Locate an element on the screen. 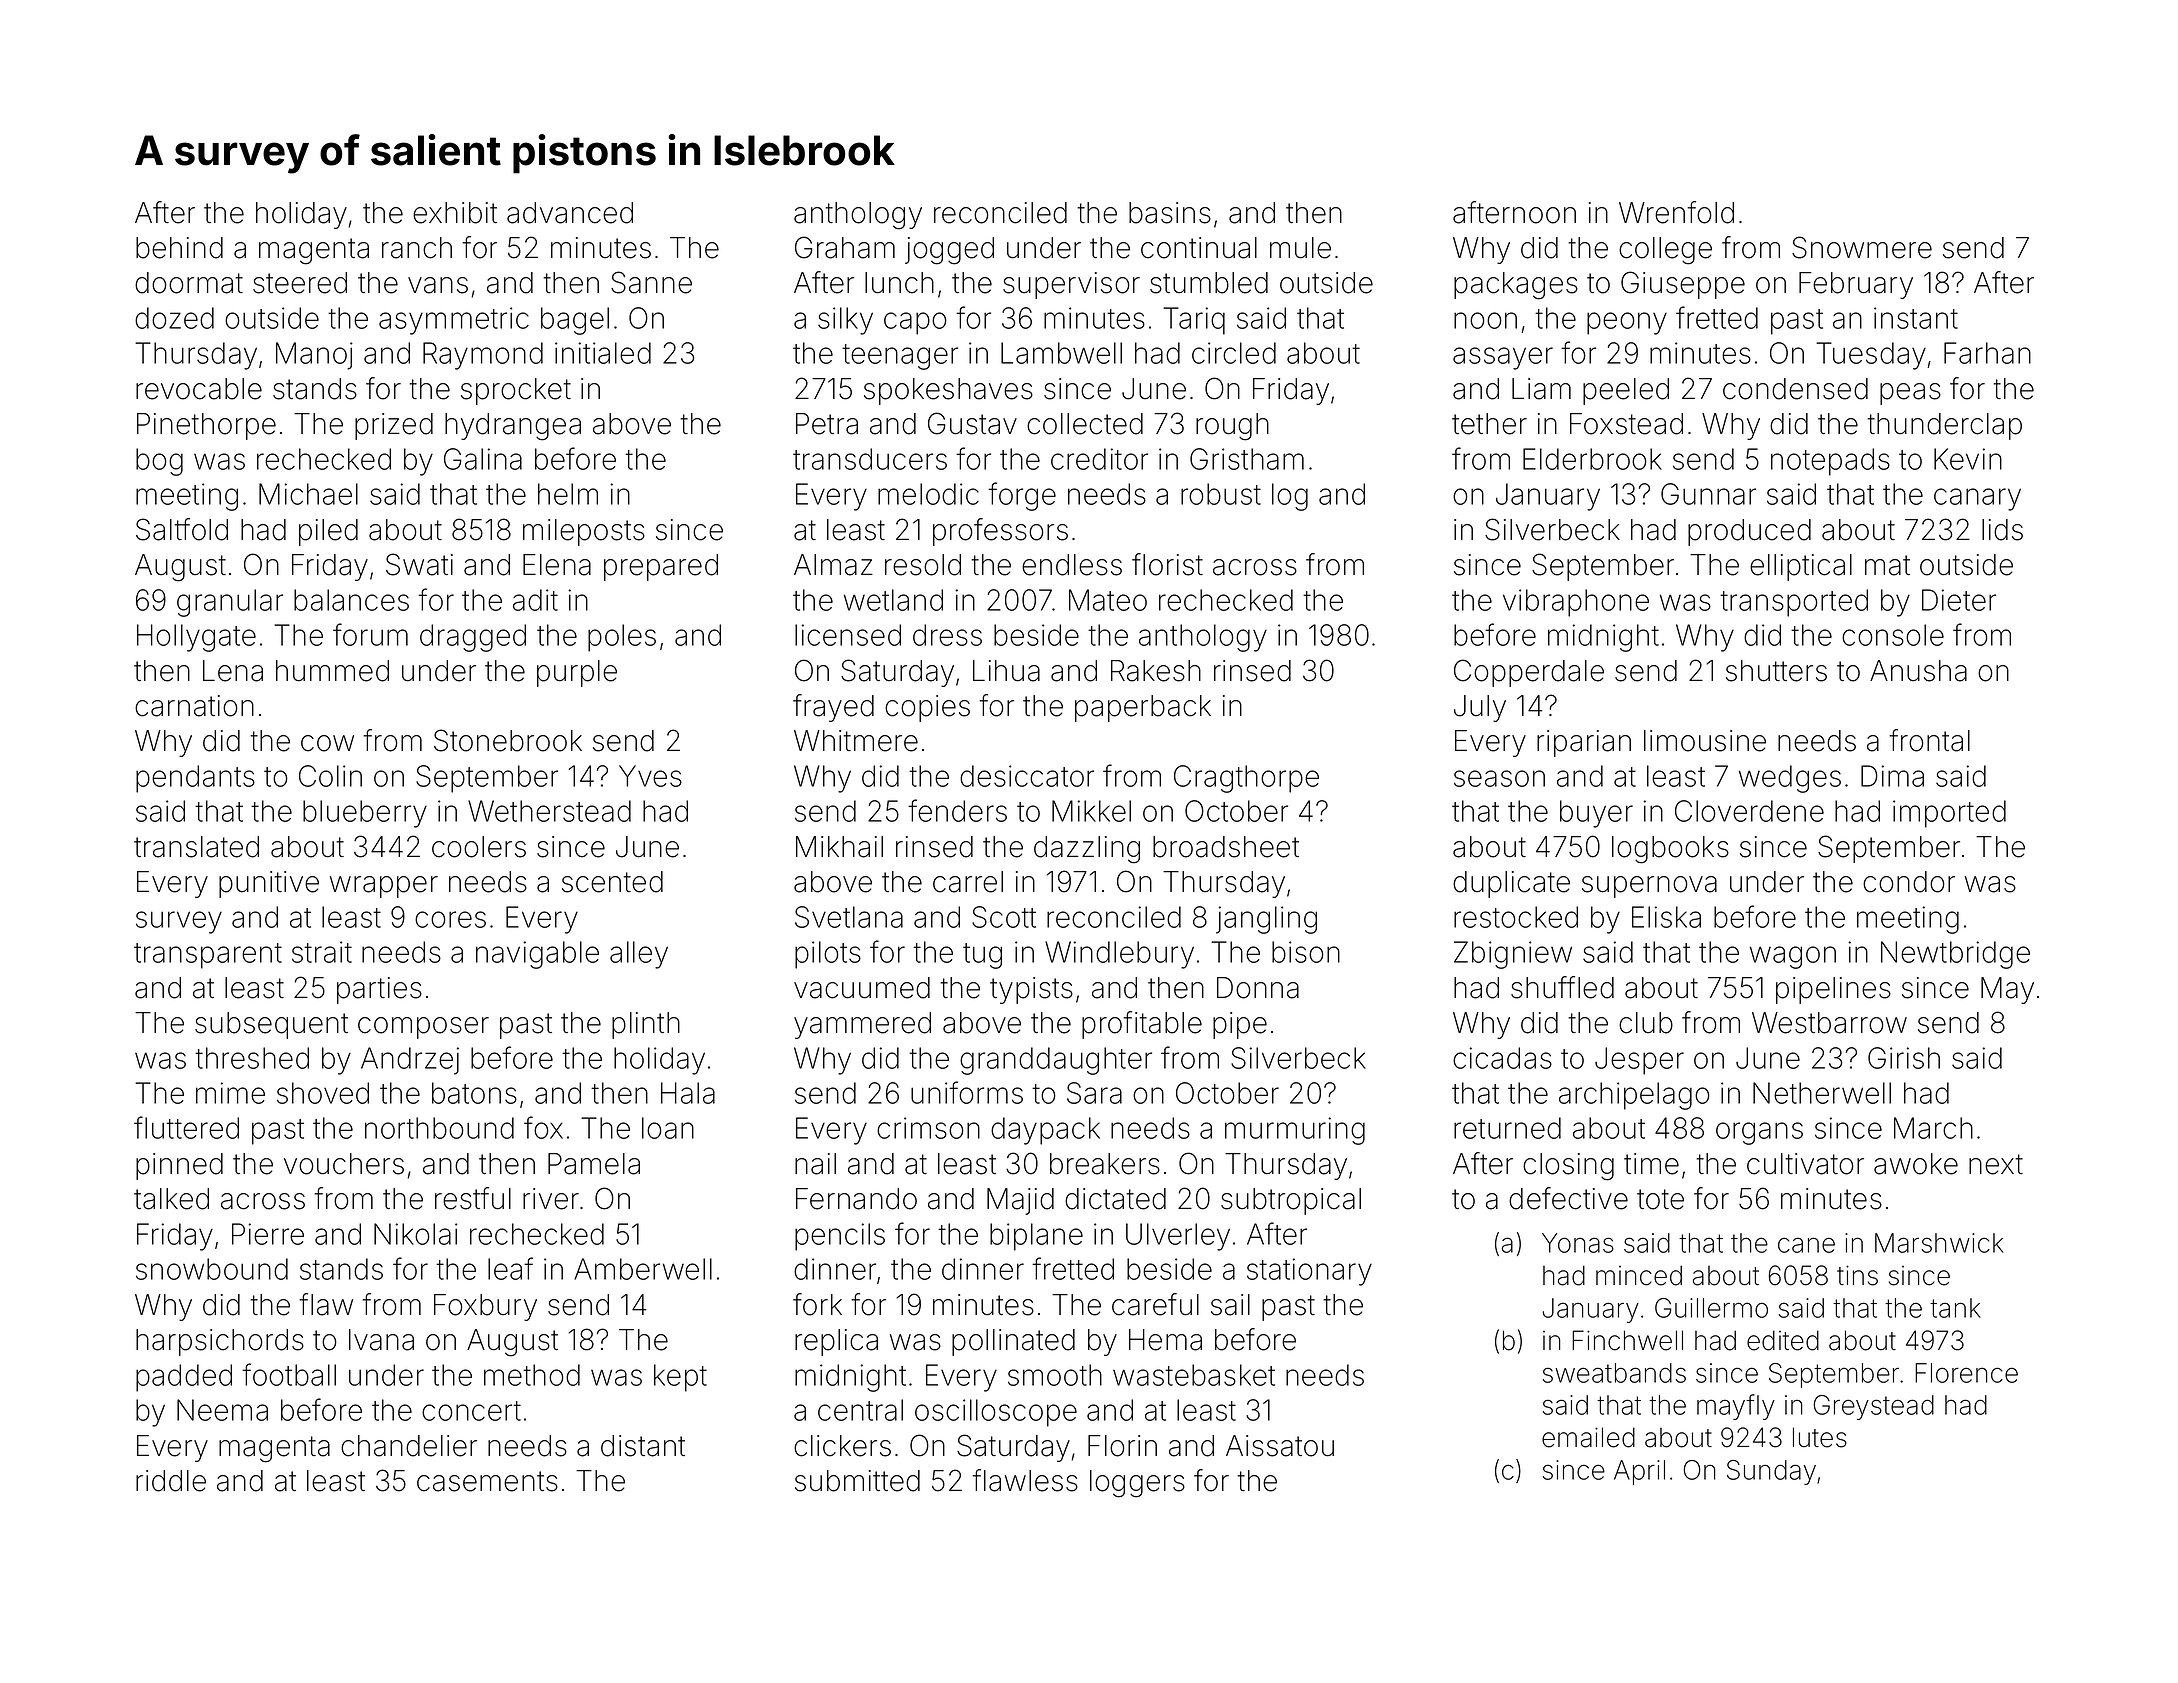 This screenshot has width=2178, height=1683. frontal is located at coordinates (1929, 740).
